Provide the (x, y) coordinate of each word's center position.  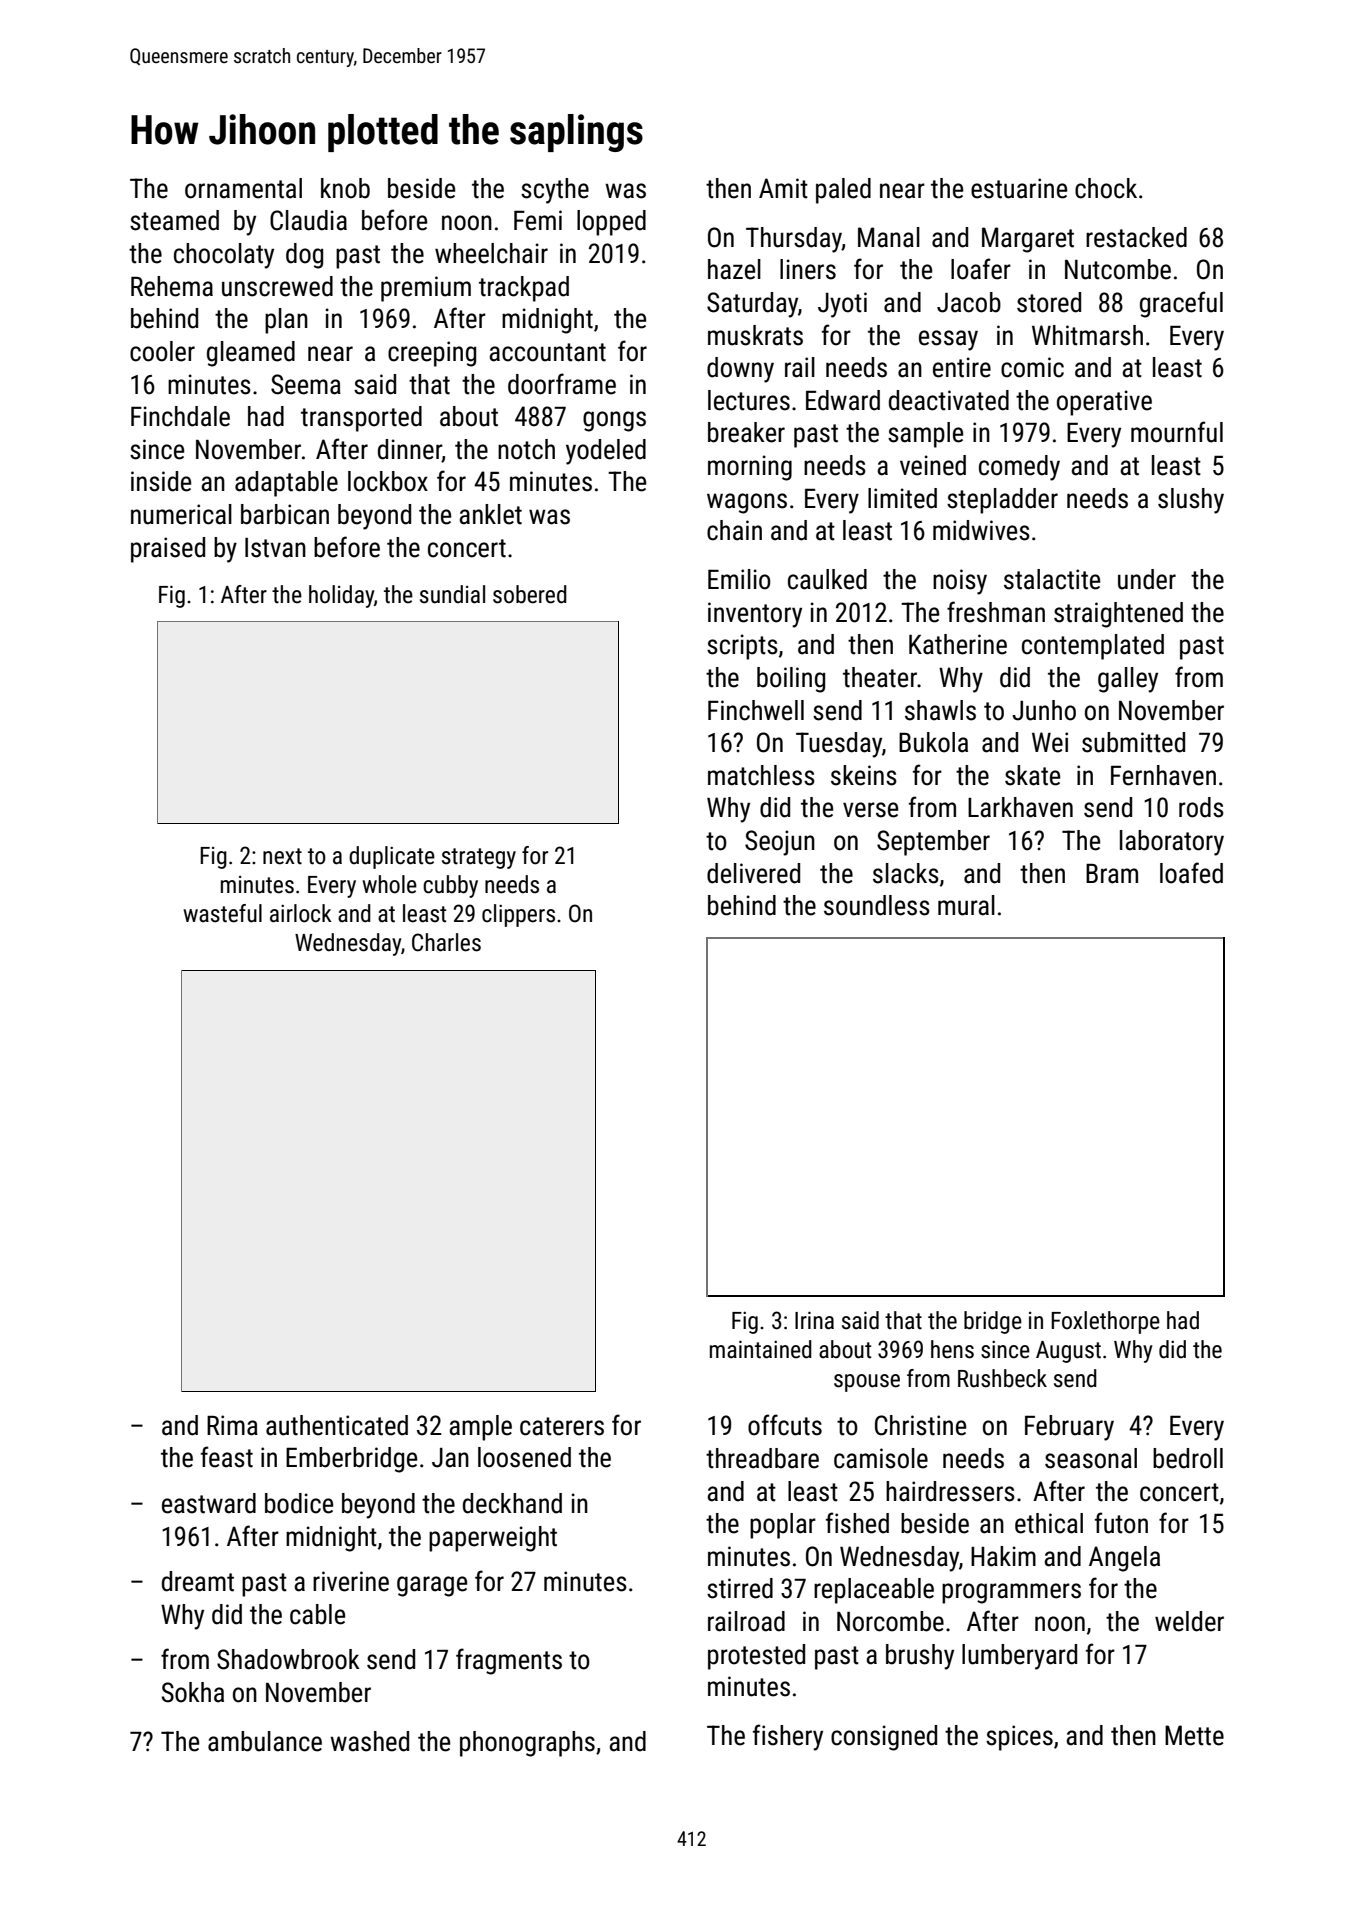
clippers (518, 915)
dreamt (198, 1581)
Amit (783, 188)
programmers (1011, 1593)
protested (756, 1657)
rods (1201, 807)
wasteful (222, 913)
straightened (1118, 615)
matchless (761, 775)
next (282, 856)
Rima (232, 1425)
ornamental (243, 188)
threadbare (762, 1458)
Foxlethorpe (1105, 1322)
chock (1106, 188)
